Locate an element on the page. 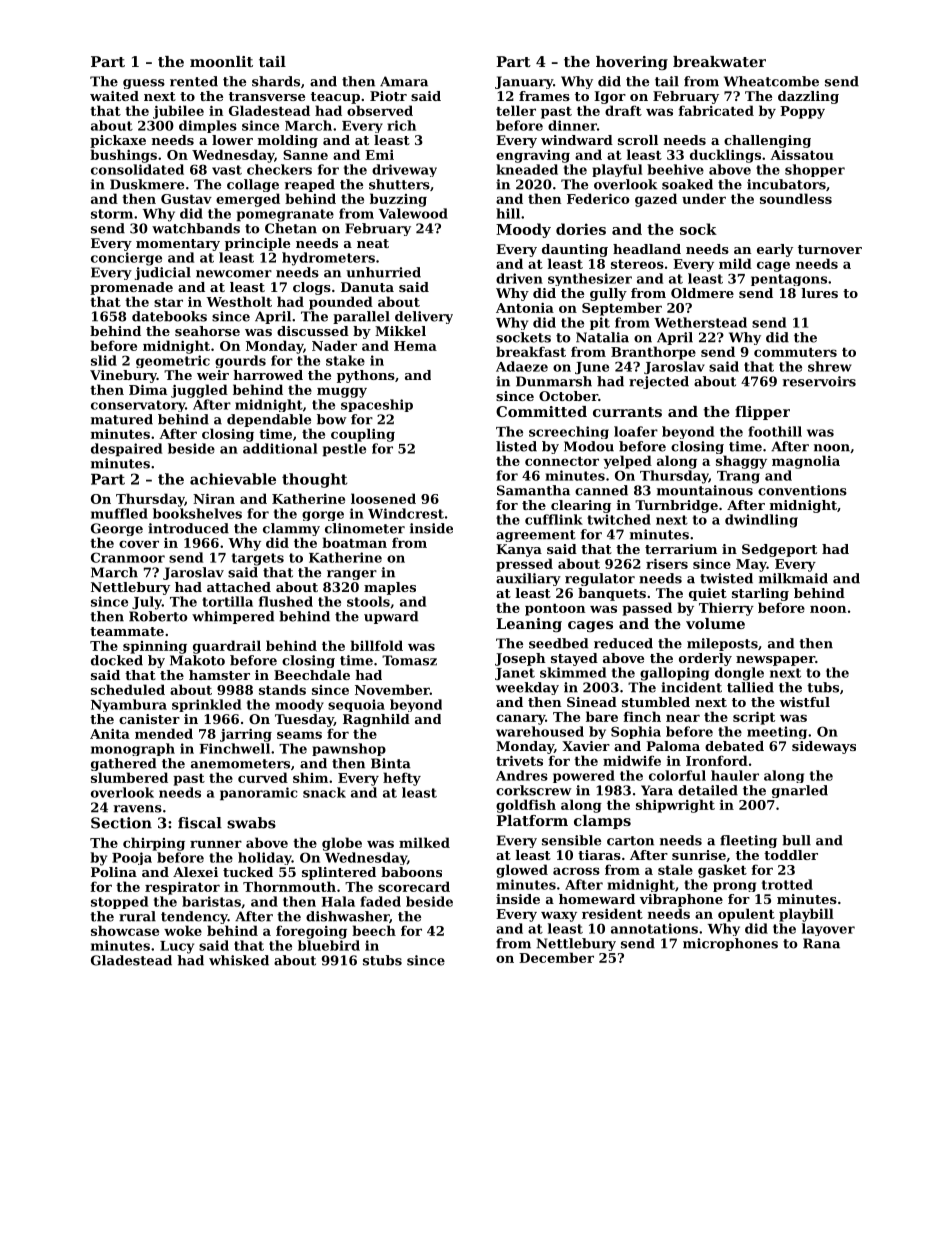 The image size is (952, 1233). mileposts is located at coordinates (722, 644).
